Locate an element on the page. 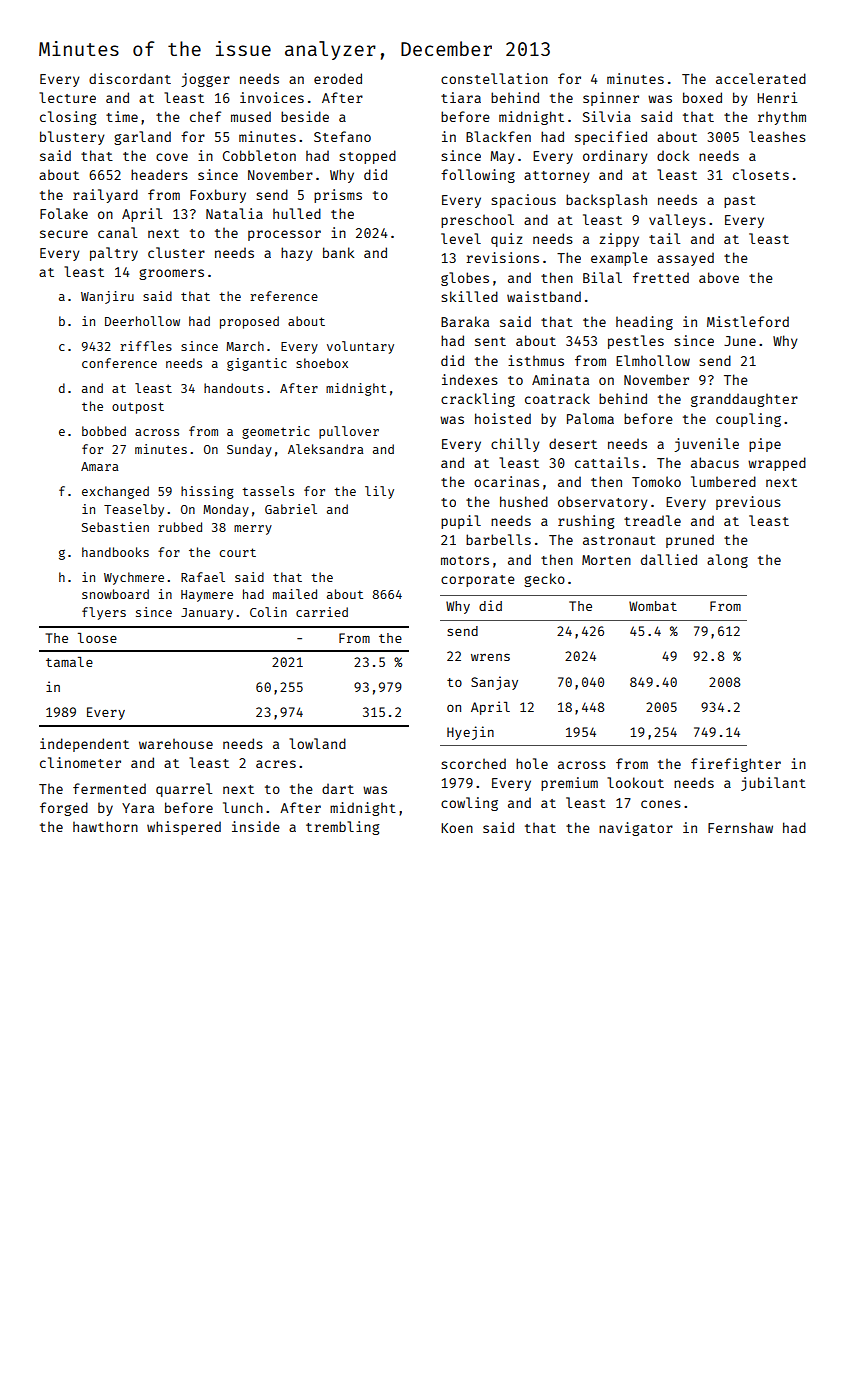 The width and height of the page is (849, 1400). closing is located at coordinates (68, 118).
